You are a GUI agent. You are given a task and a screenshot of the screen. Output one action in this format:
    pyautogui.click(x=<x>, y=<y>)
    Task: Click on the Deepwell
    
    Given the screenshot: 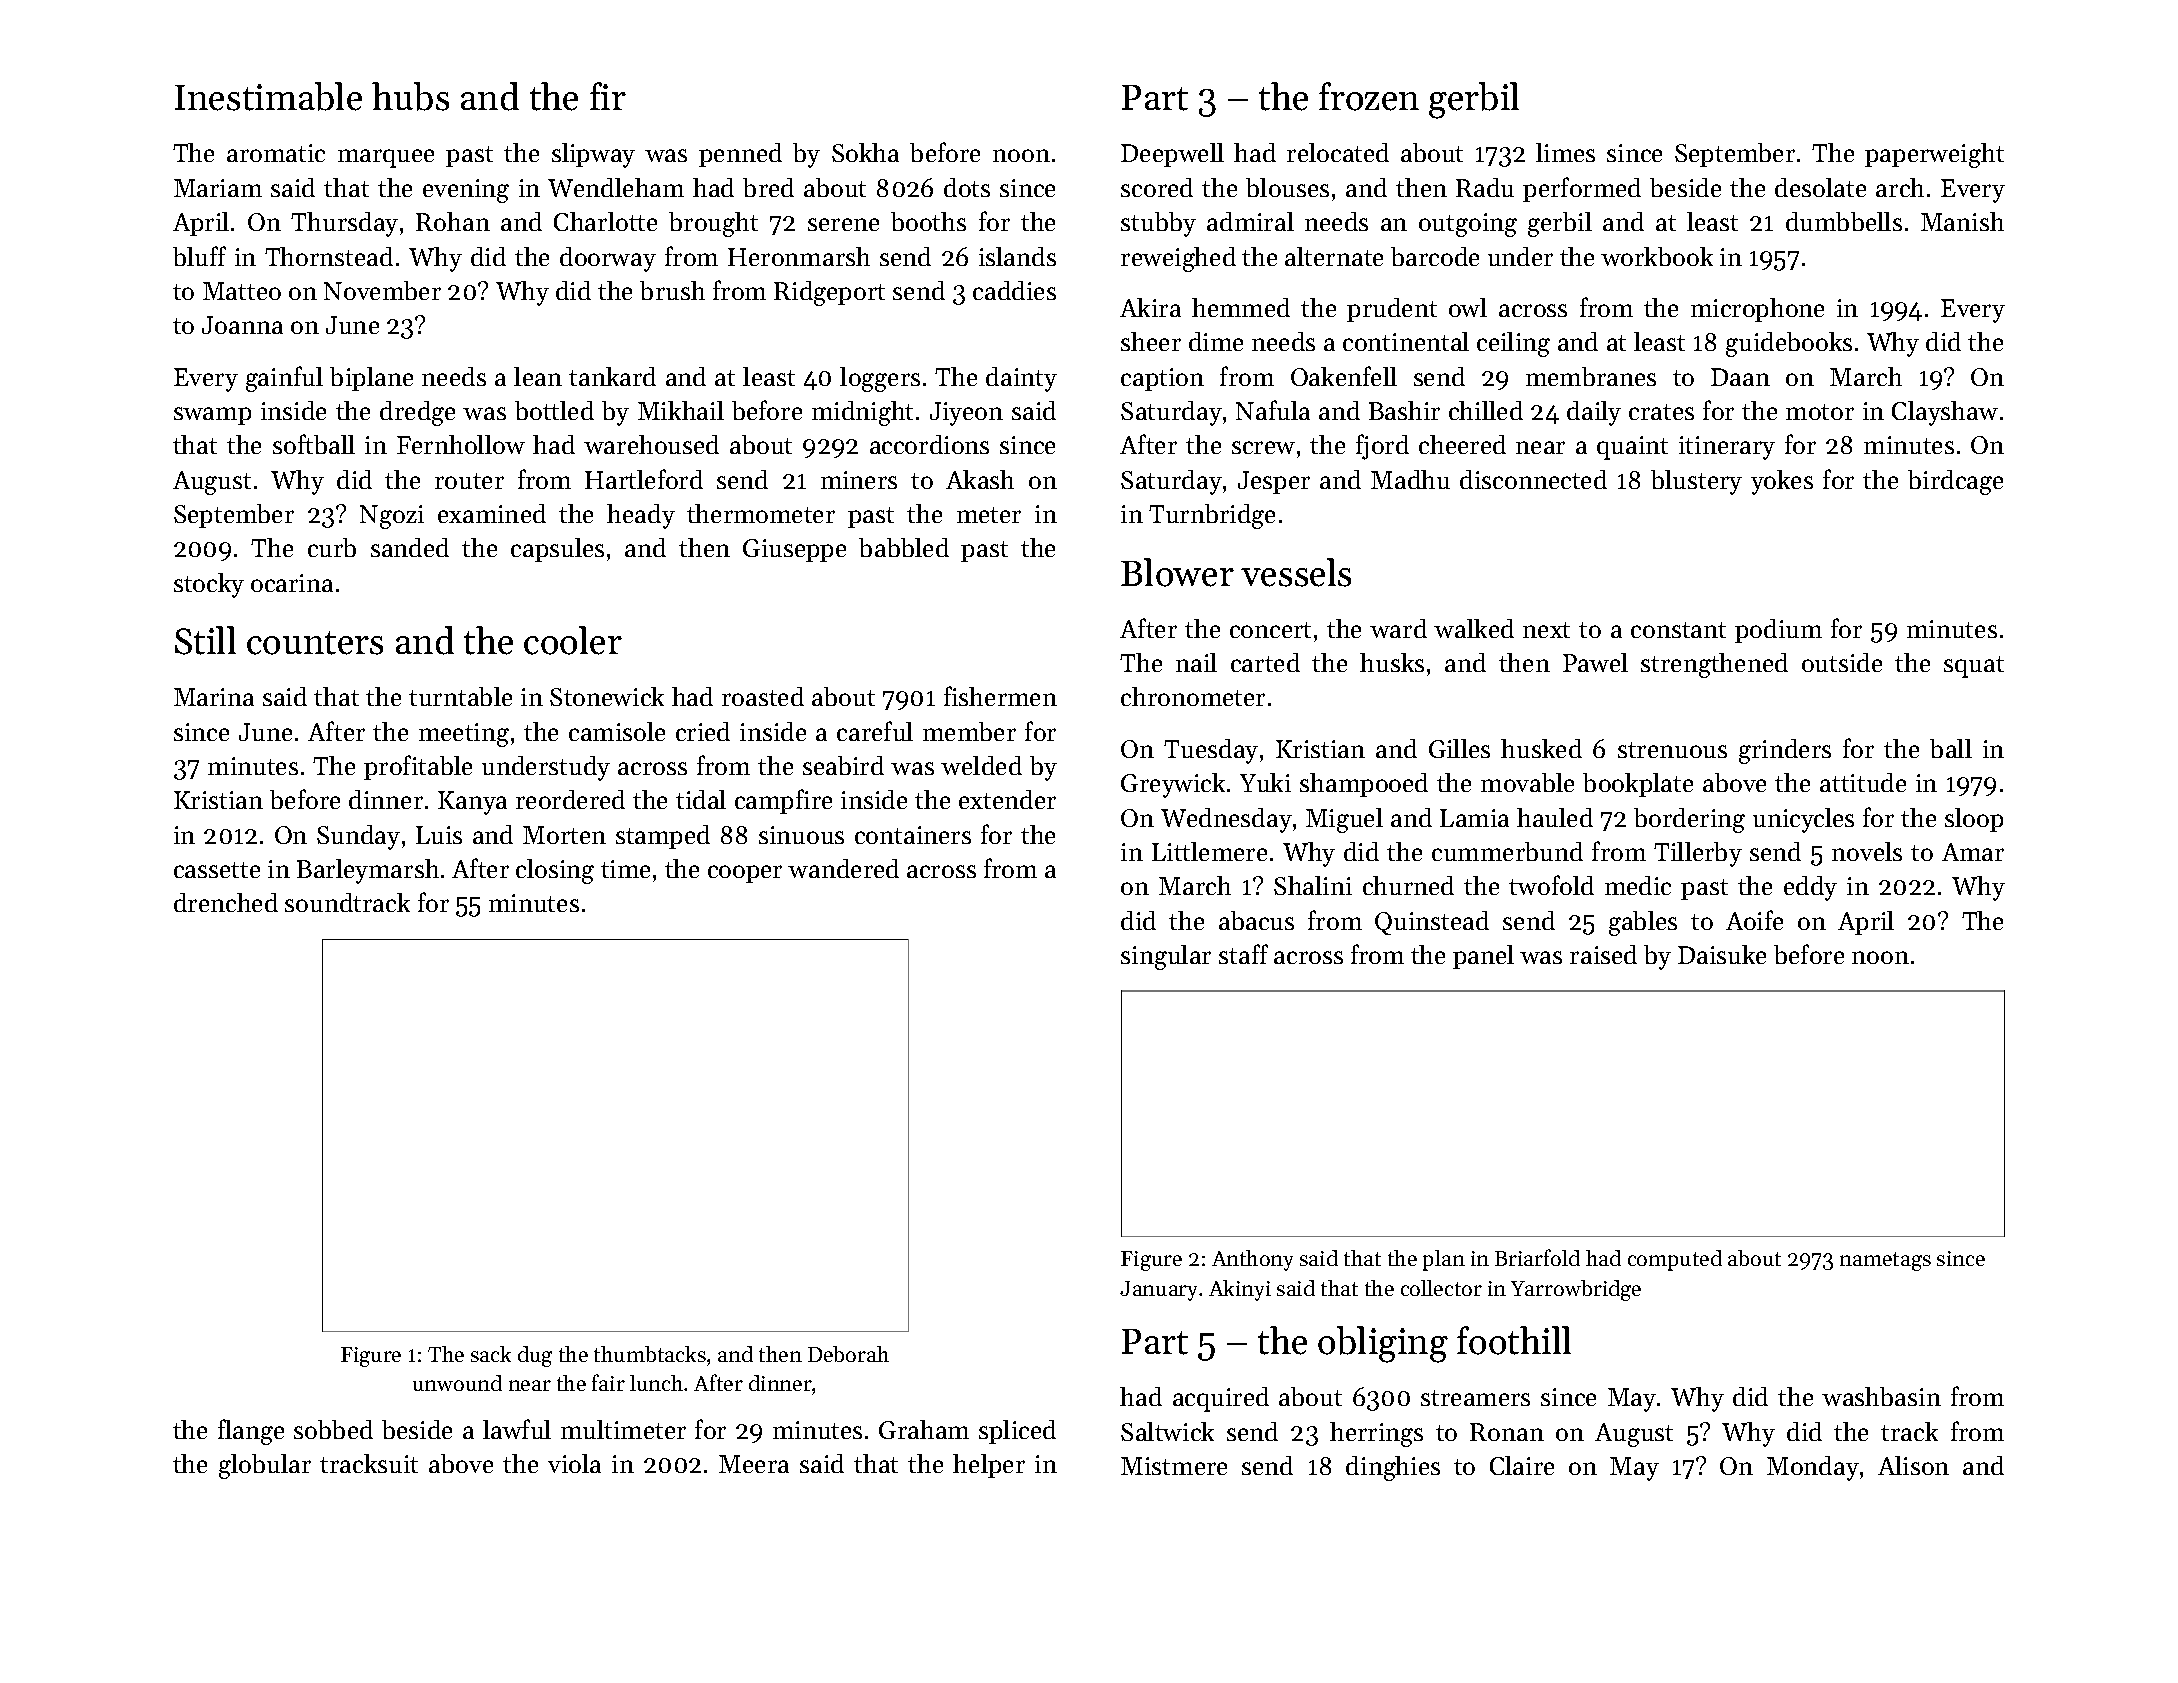 What is the action you would take?
    pyautogui.click(x=1172, y=155)
